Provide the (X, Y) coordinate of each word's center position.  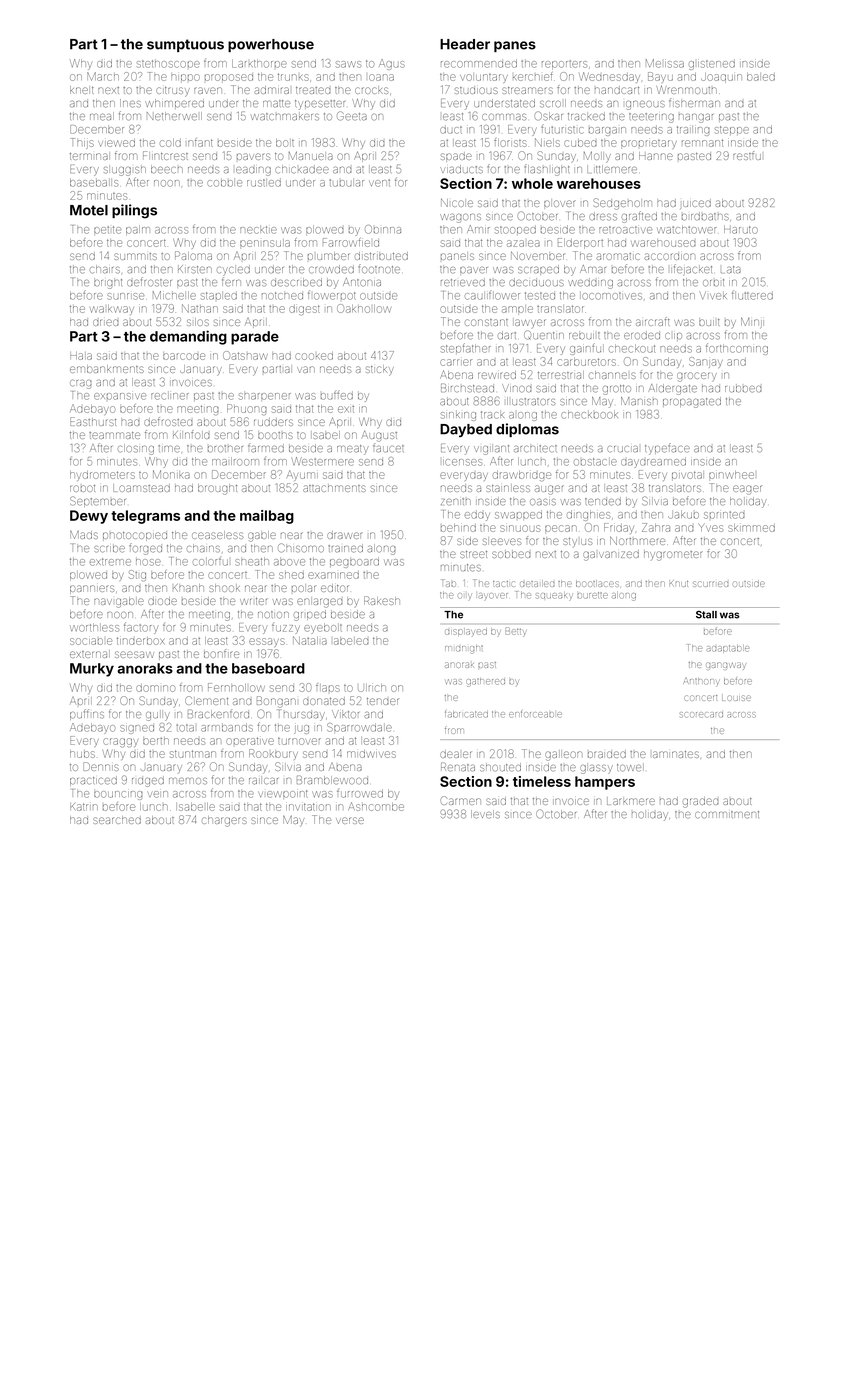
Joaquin (721, 78)
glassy (596, 769)
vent (379, 183)
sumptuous (185, 45)
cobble (224, 183)
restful (747, 155)
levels (485, 814)
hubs (82, 754)
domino (155, 688)
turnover (299, 741)
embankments (107, 369)
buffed (337, 395)
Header (465, 44)
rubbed (743, 388)
